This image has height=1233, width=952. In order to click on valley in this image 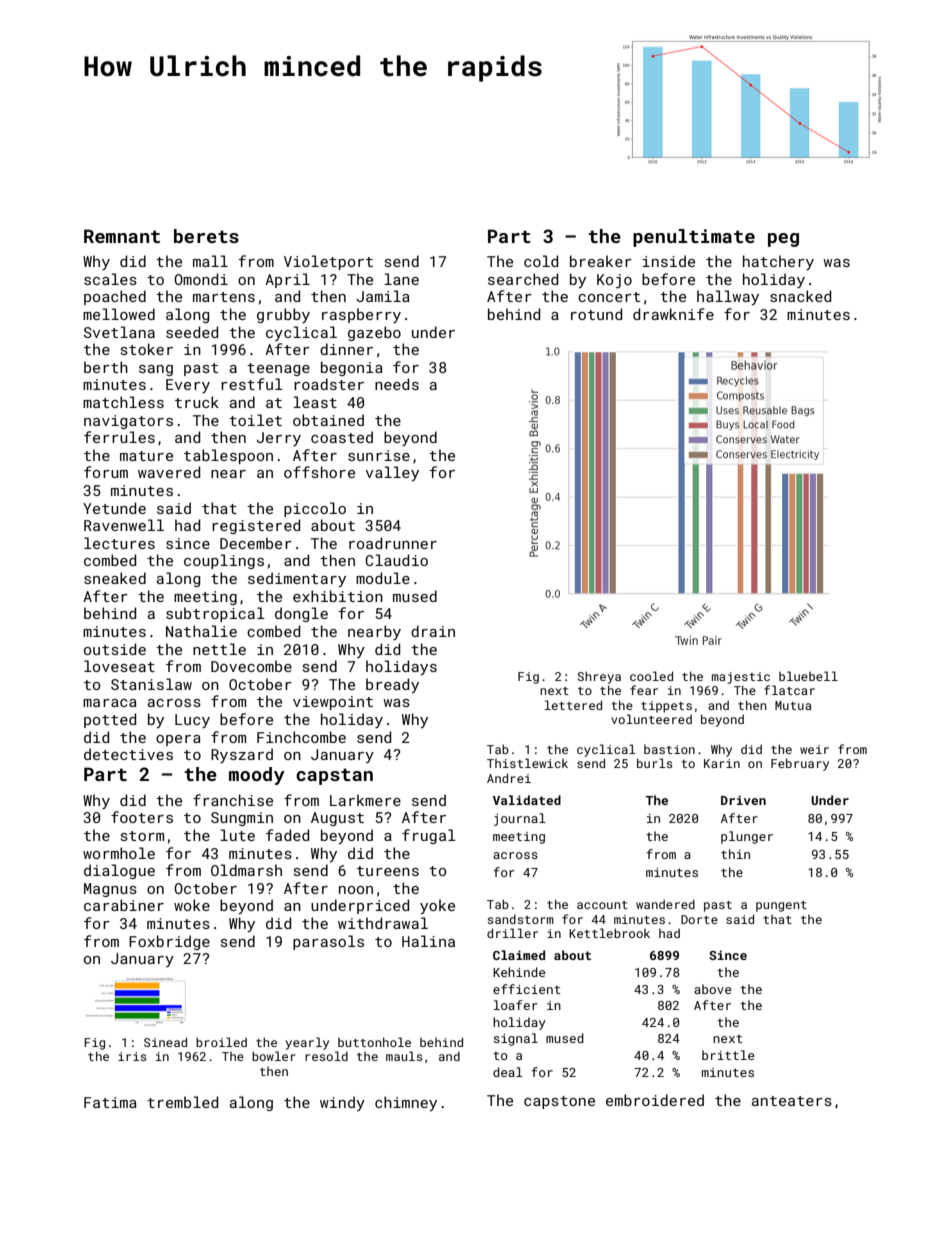, I will do `click(392, 473)`.
